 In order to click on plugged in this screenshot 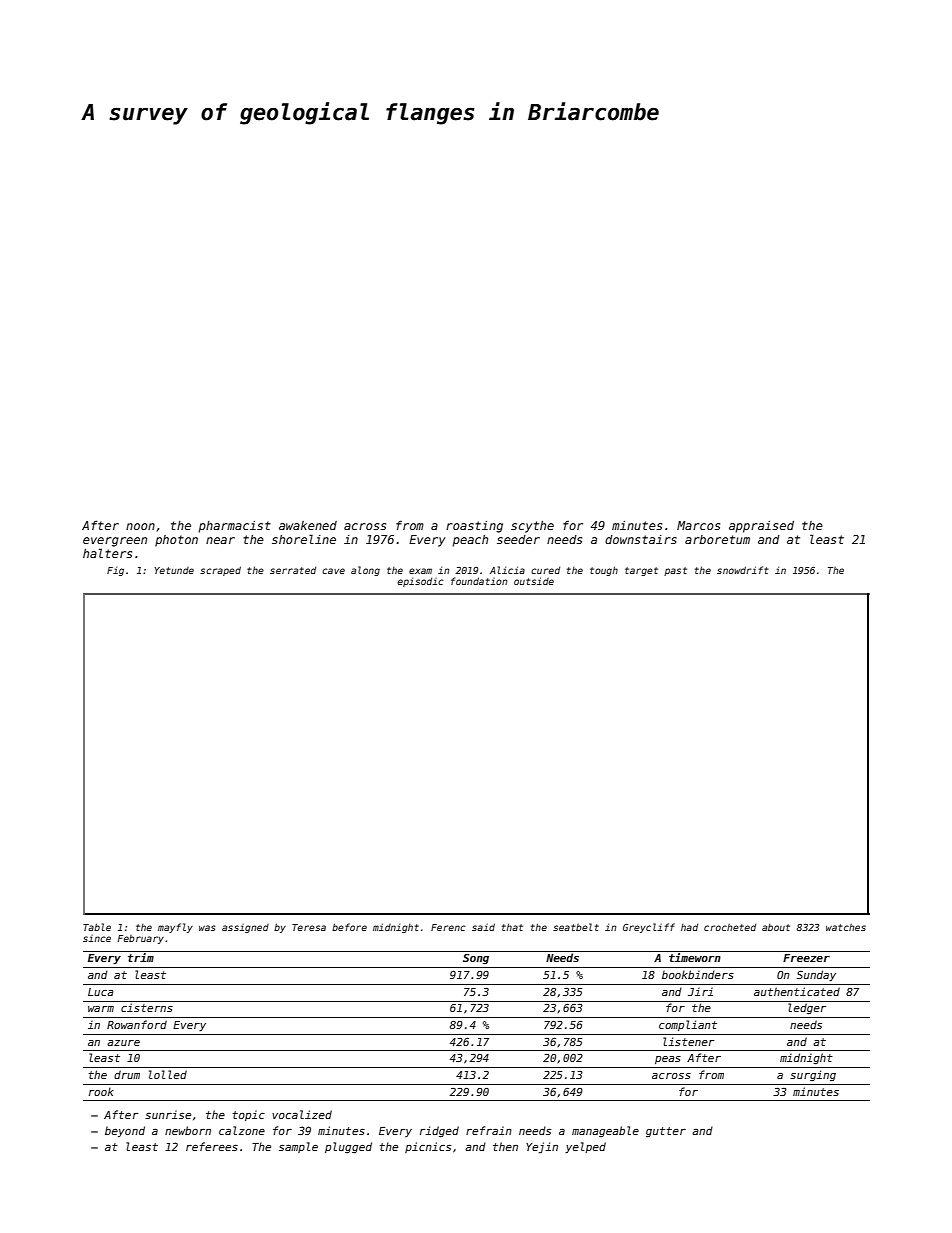, I will do `click(348, 1147)`.
